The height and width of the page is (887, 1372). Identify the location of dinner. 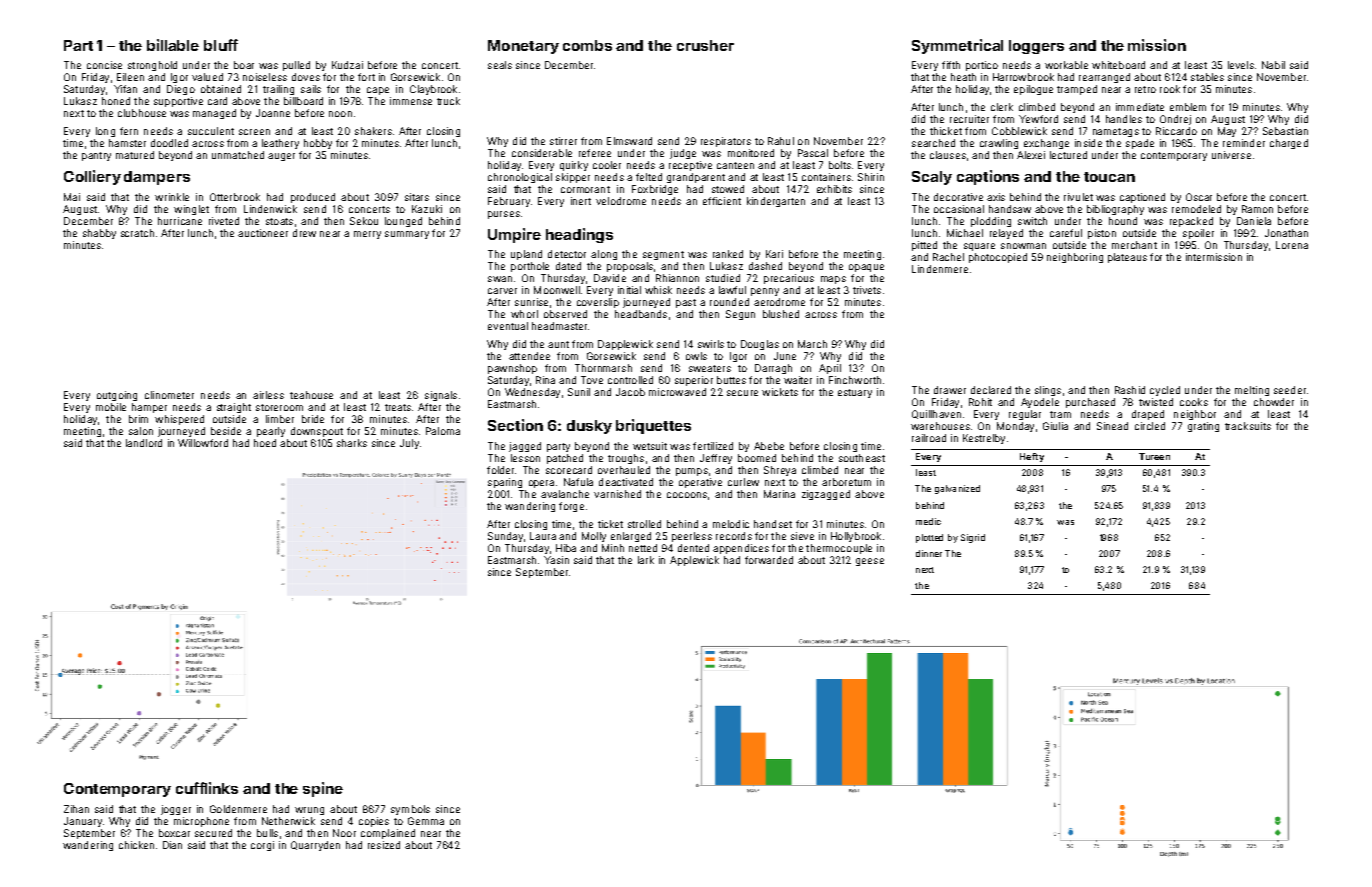
(929, 553).
